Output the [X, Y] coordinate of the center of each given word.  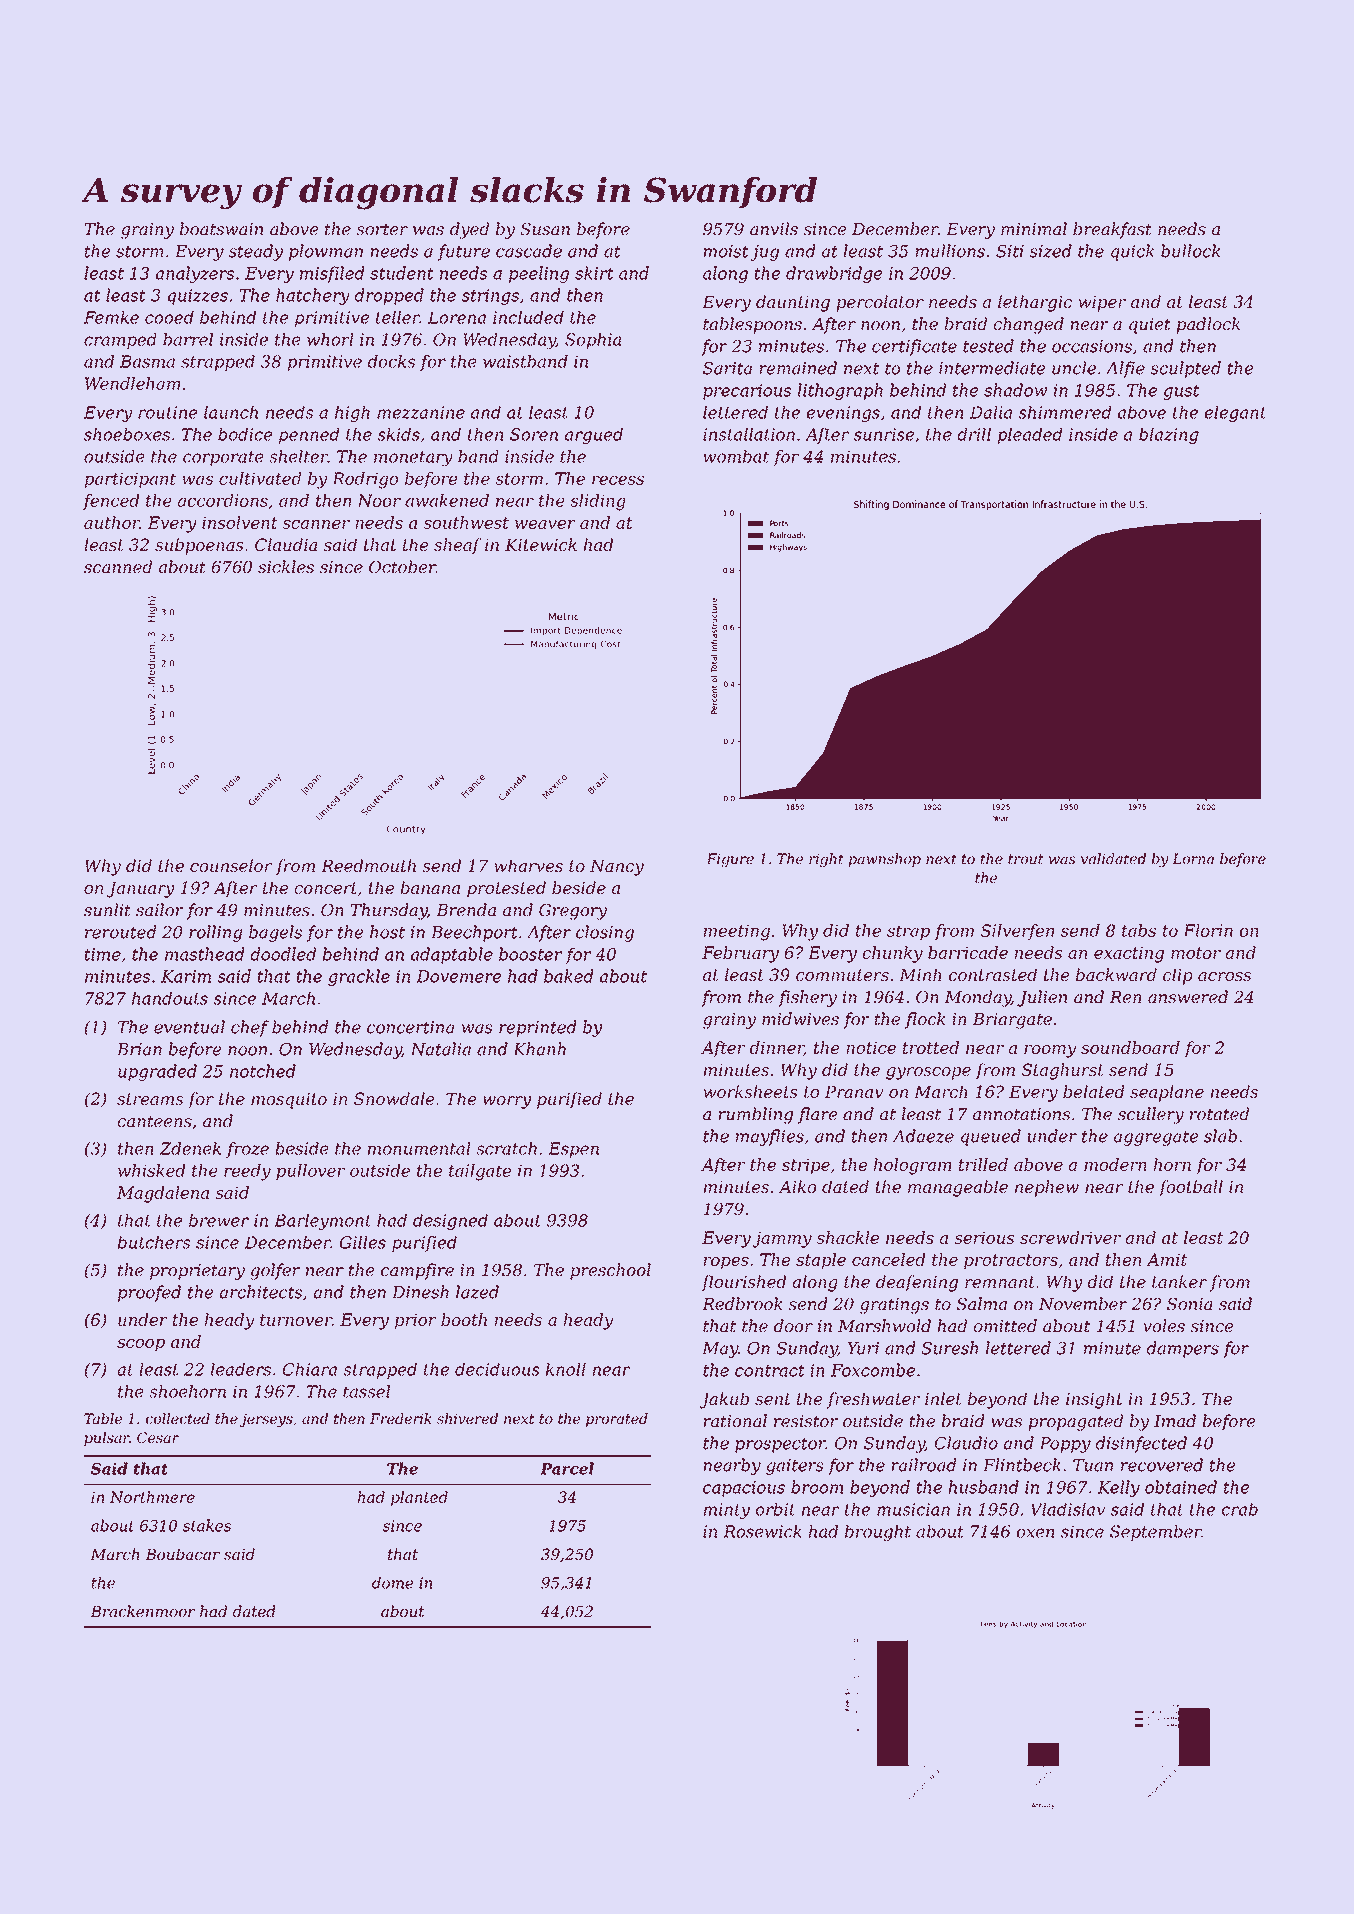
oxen [1036, 1533]
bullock [1190, 251]
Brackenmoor [142, 1611]
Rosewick [762, 1531]
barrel [188, 339]
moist [726, 251]
